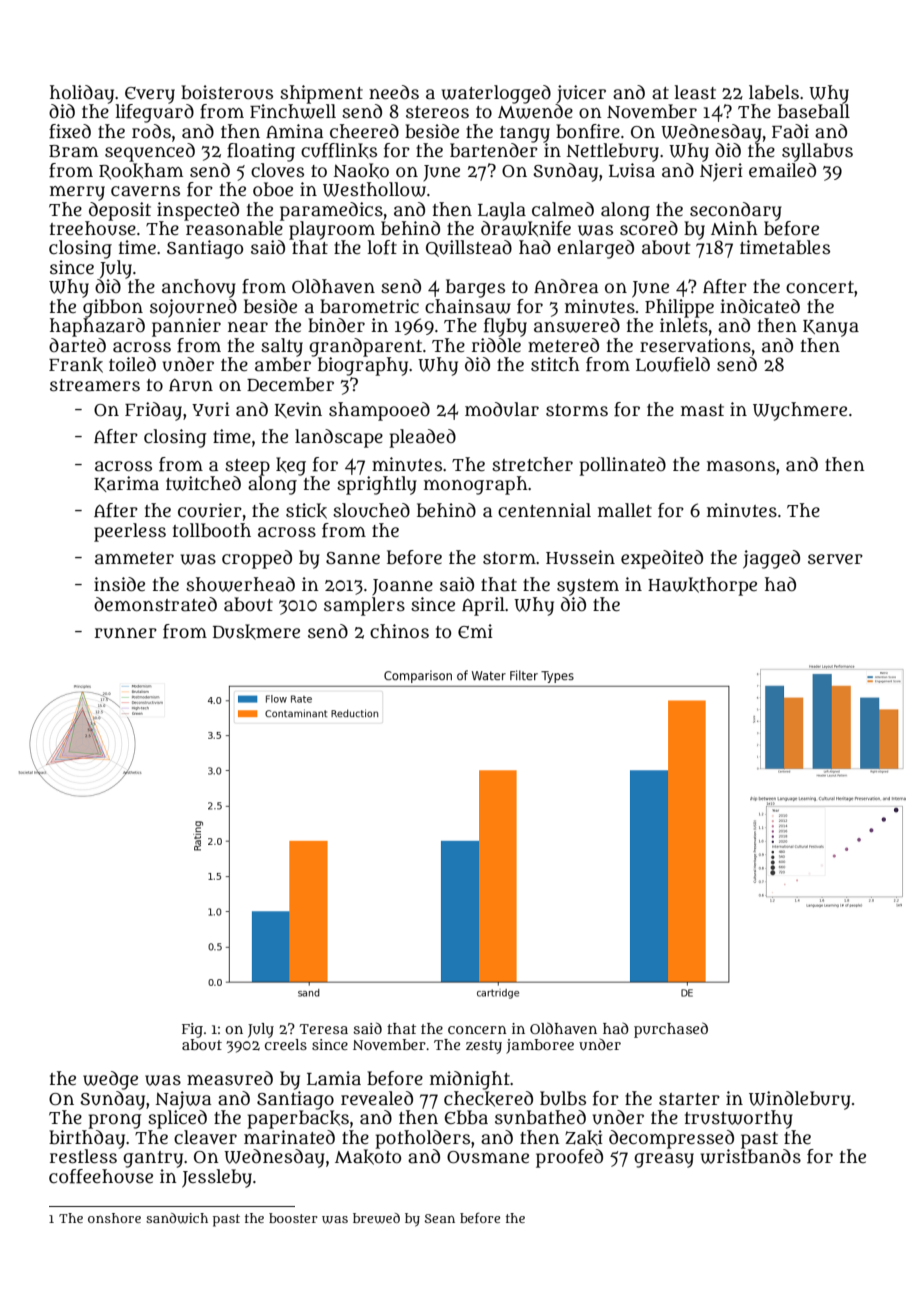 The image size is (924, 1314). Describe the element at coordinates (339, 438) in the screenshot. I see `landscape` at that location.
